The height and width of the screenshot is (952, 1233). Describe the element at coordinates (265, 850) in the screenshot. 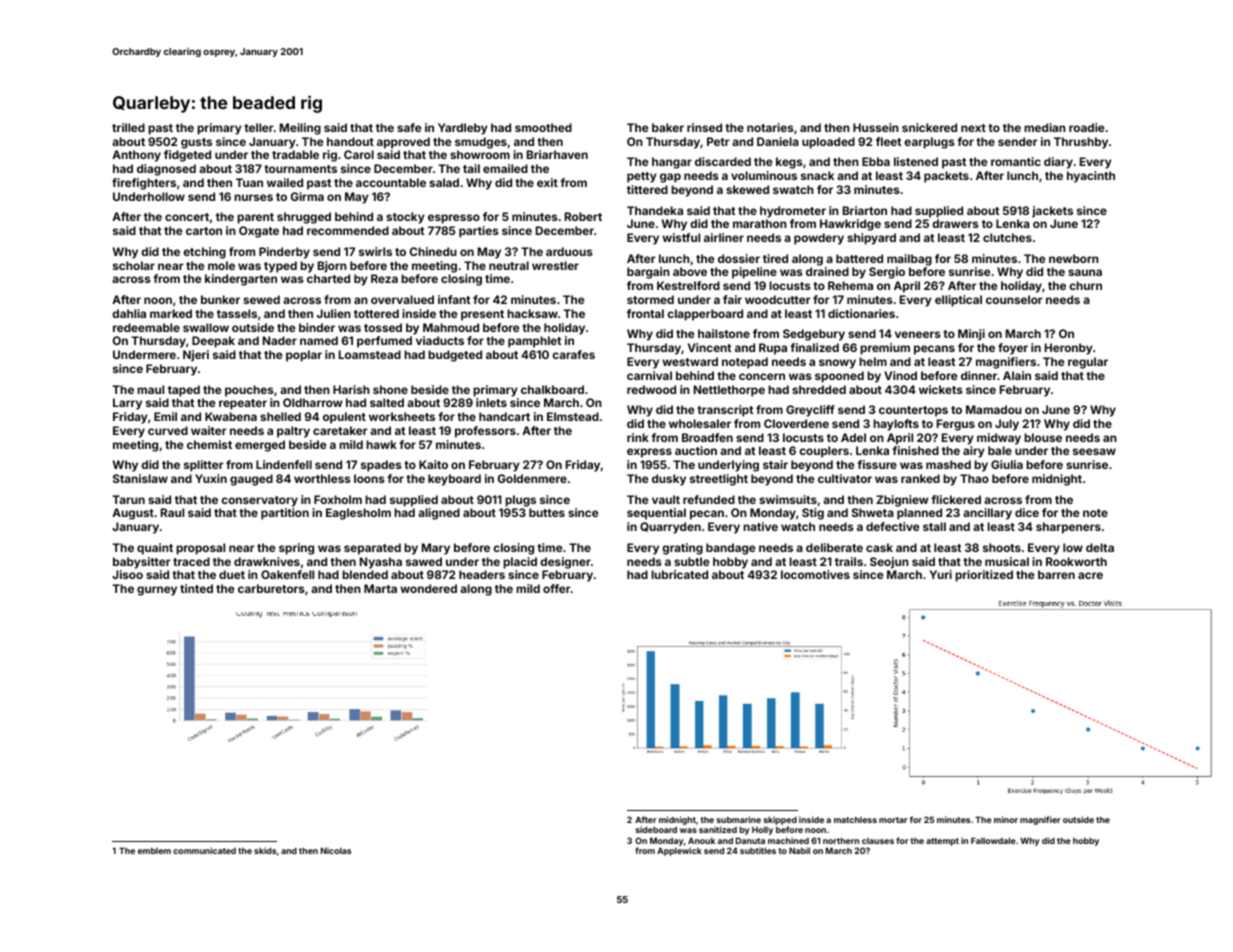

I see `skids` at that location.
